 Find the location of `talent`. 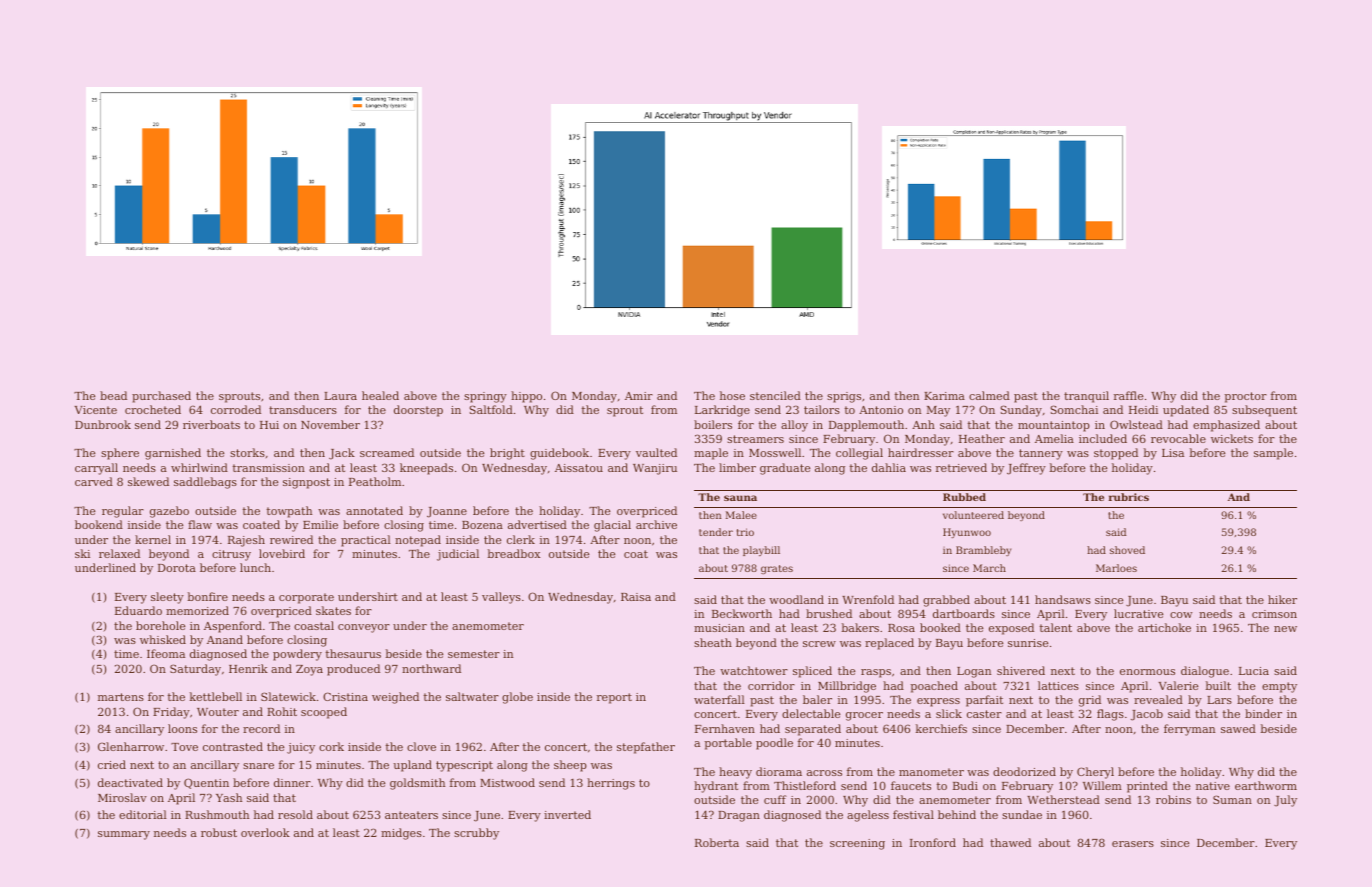

talent is located at coordinates (1055, 627).
